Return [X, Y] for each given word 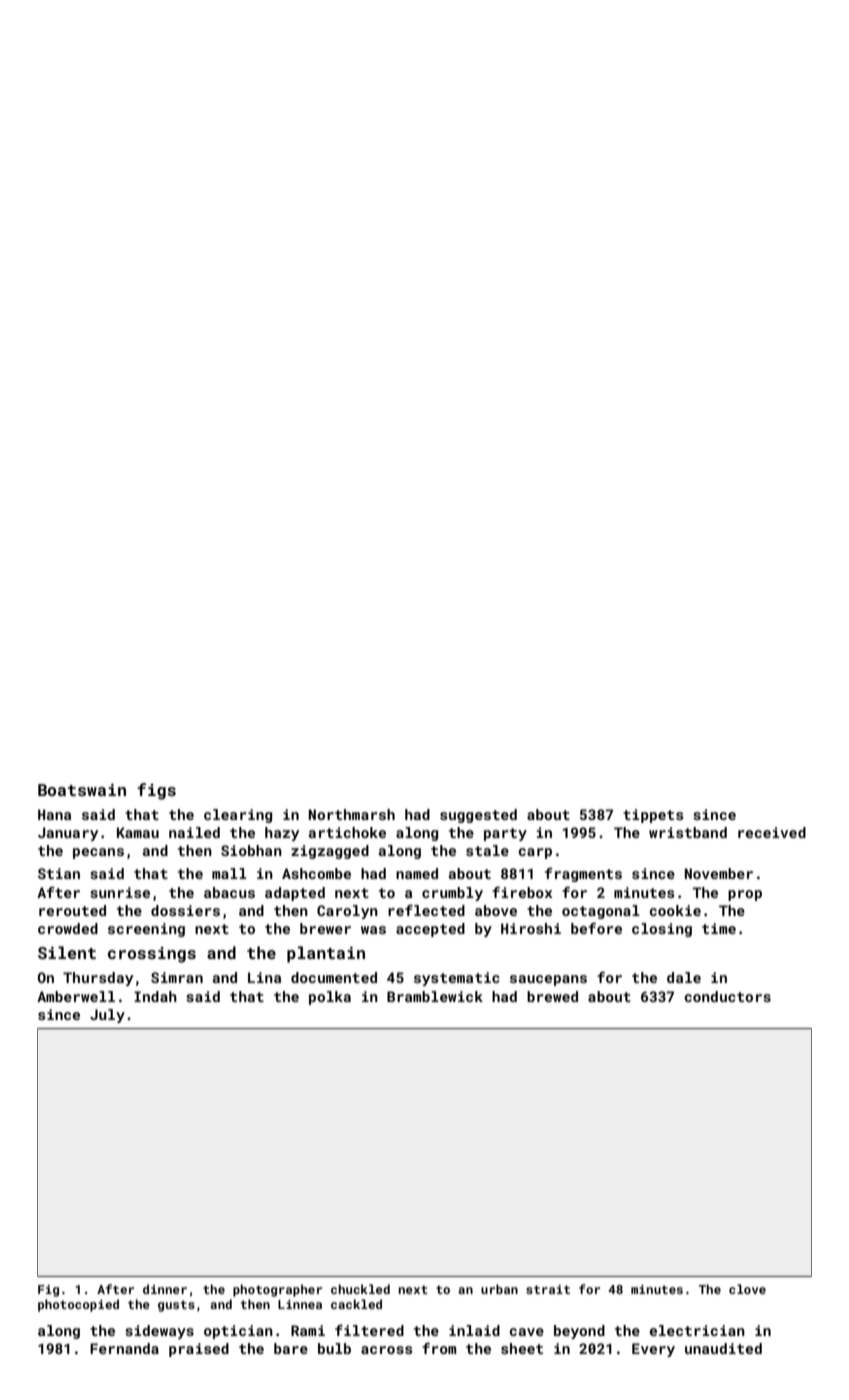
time [719, 928]
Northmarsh [352, 814]
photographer [277, 1290]
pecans [98, 853]
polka [330, 998]
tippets [653, 816]
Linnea [300, 1304]
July [107, 1016]
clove [747, 1289]
